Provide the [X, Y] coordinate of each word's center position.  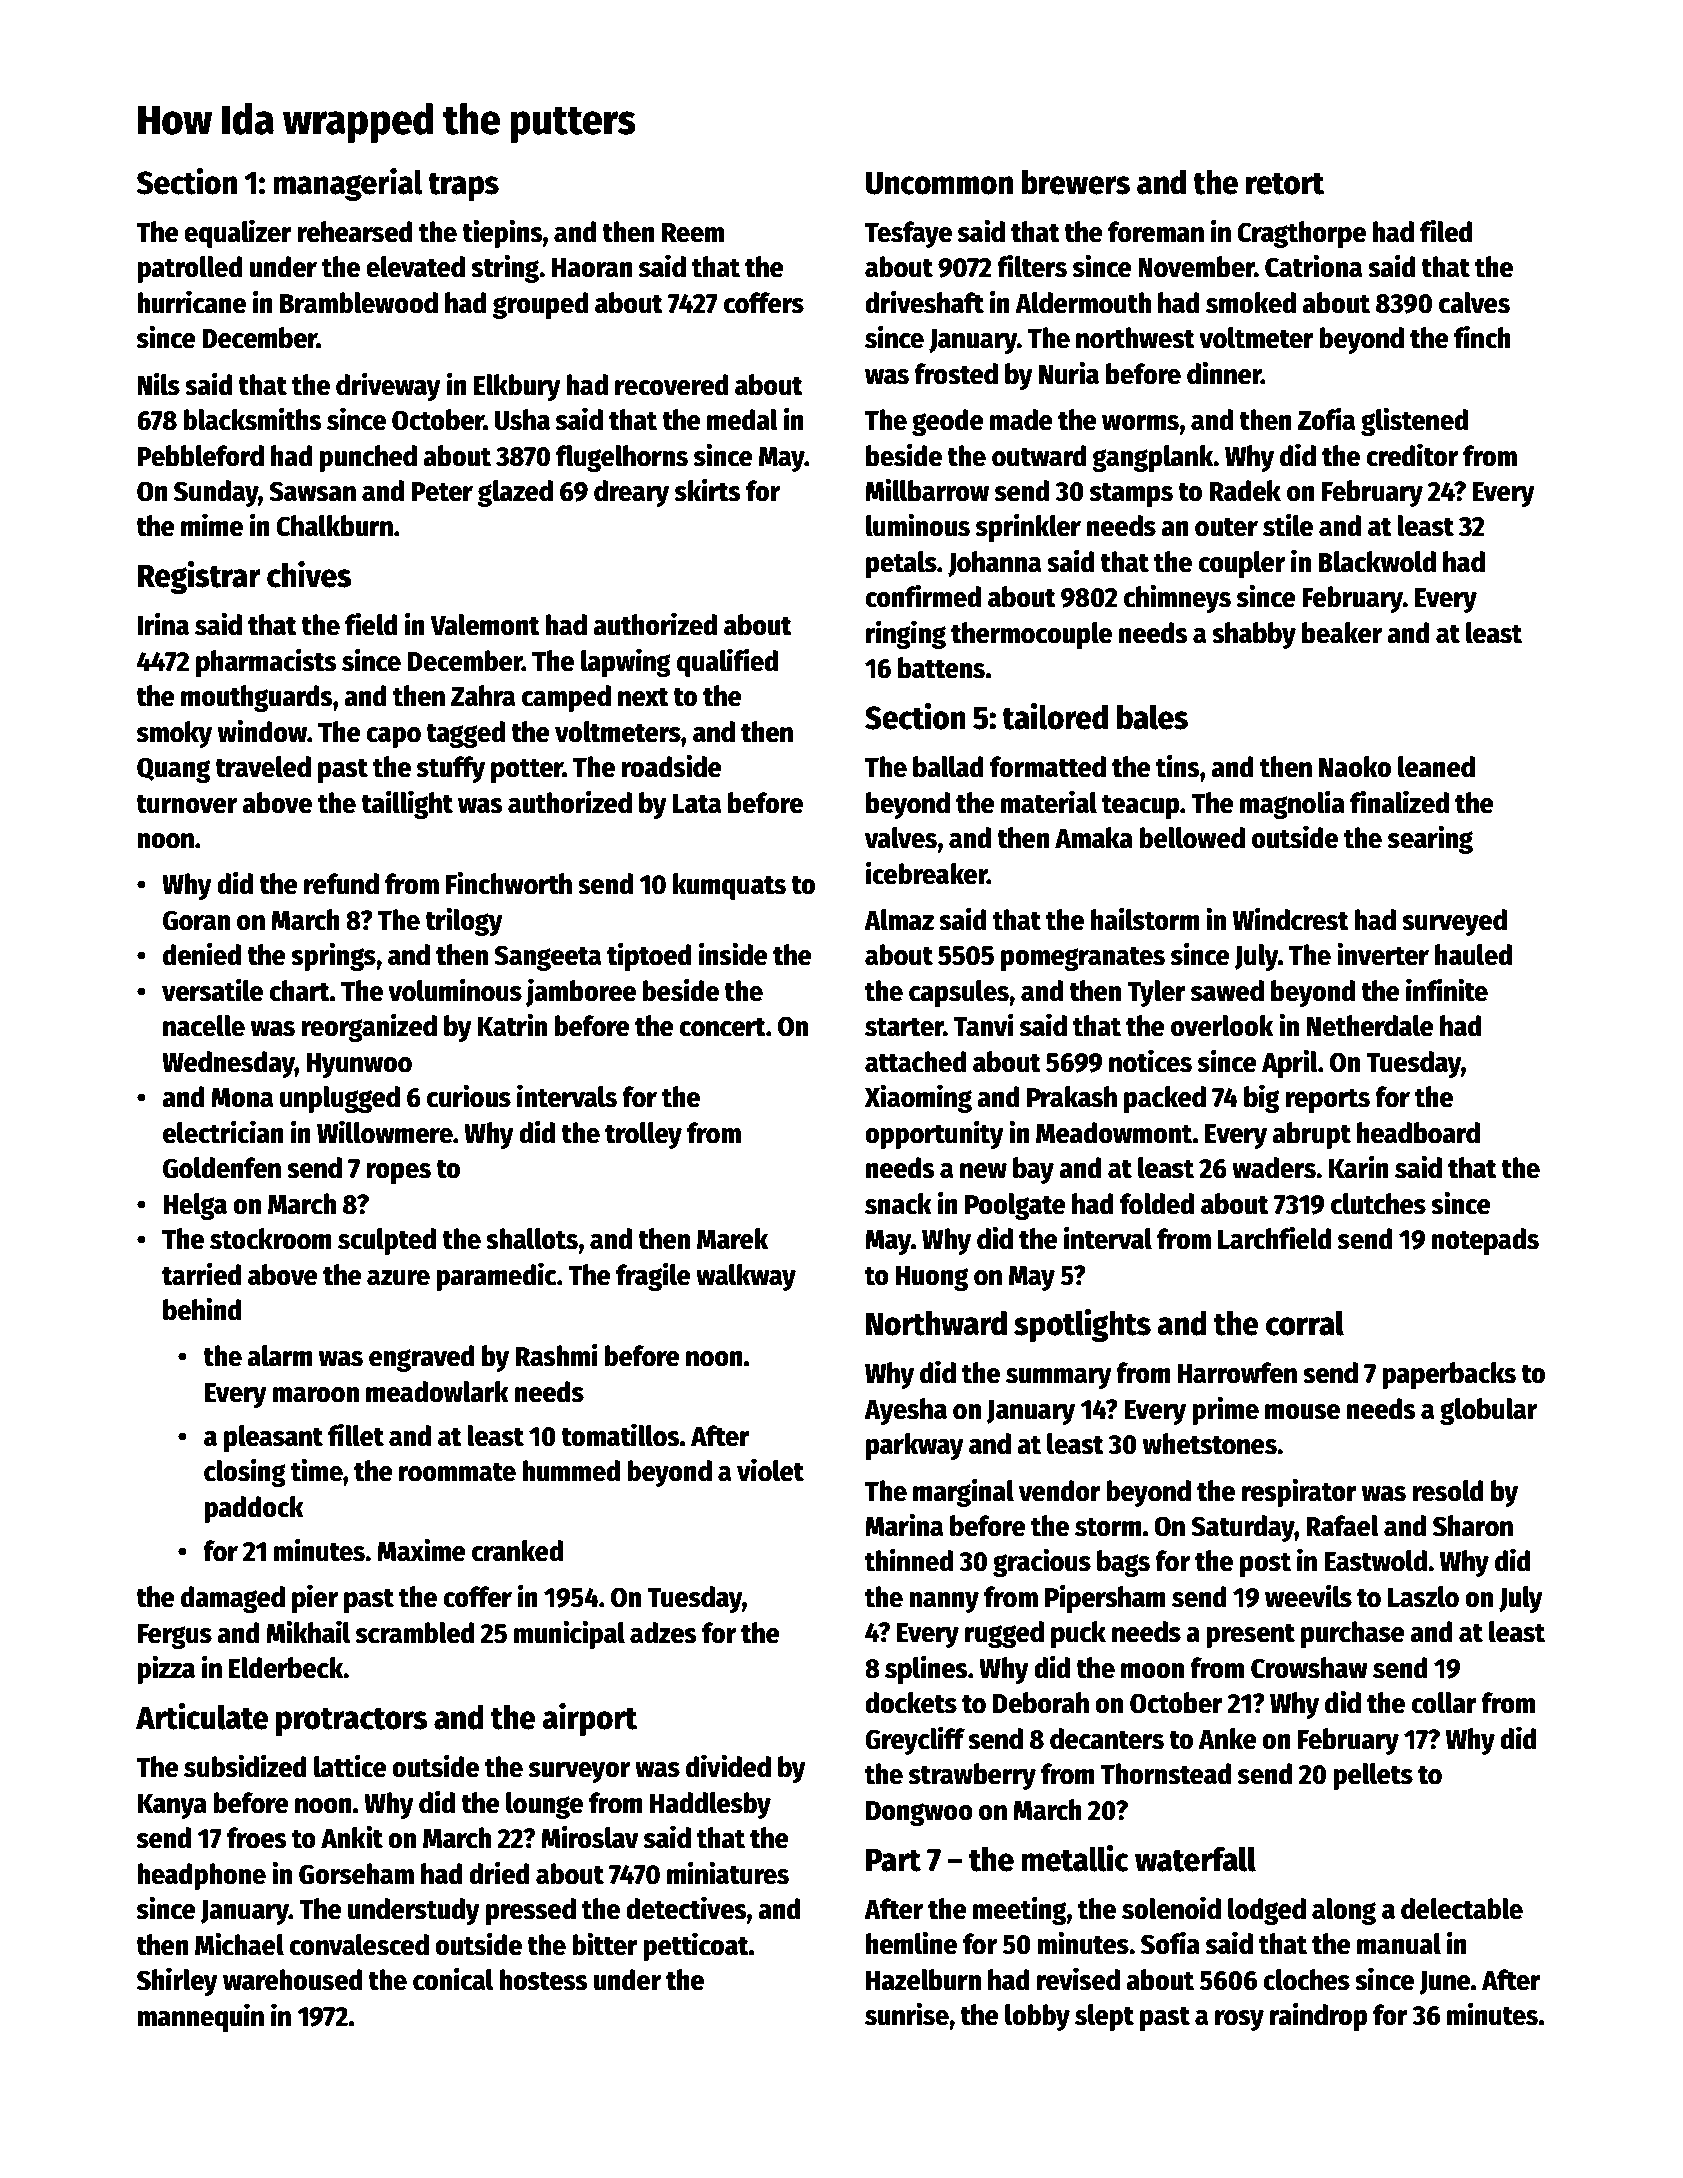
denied [202, 954]
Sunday [216, 493]
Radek [1245, 491]
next [643, 697]
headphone [202, 1876]
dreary [631, 493]
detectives [686, 1908]
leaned [1436, 767]
